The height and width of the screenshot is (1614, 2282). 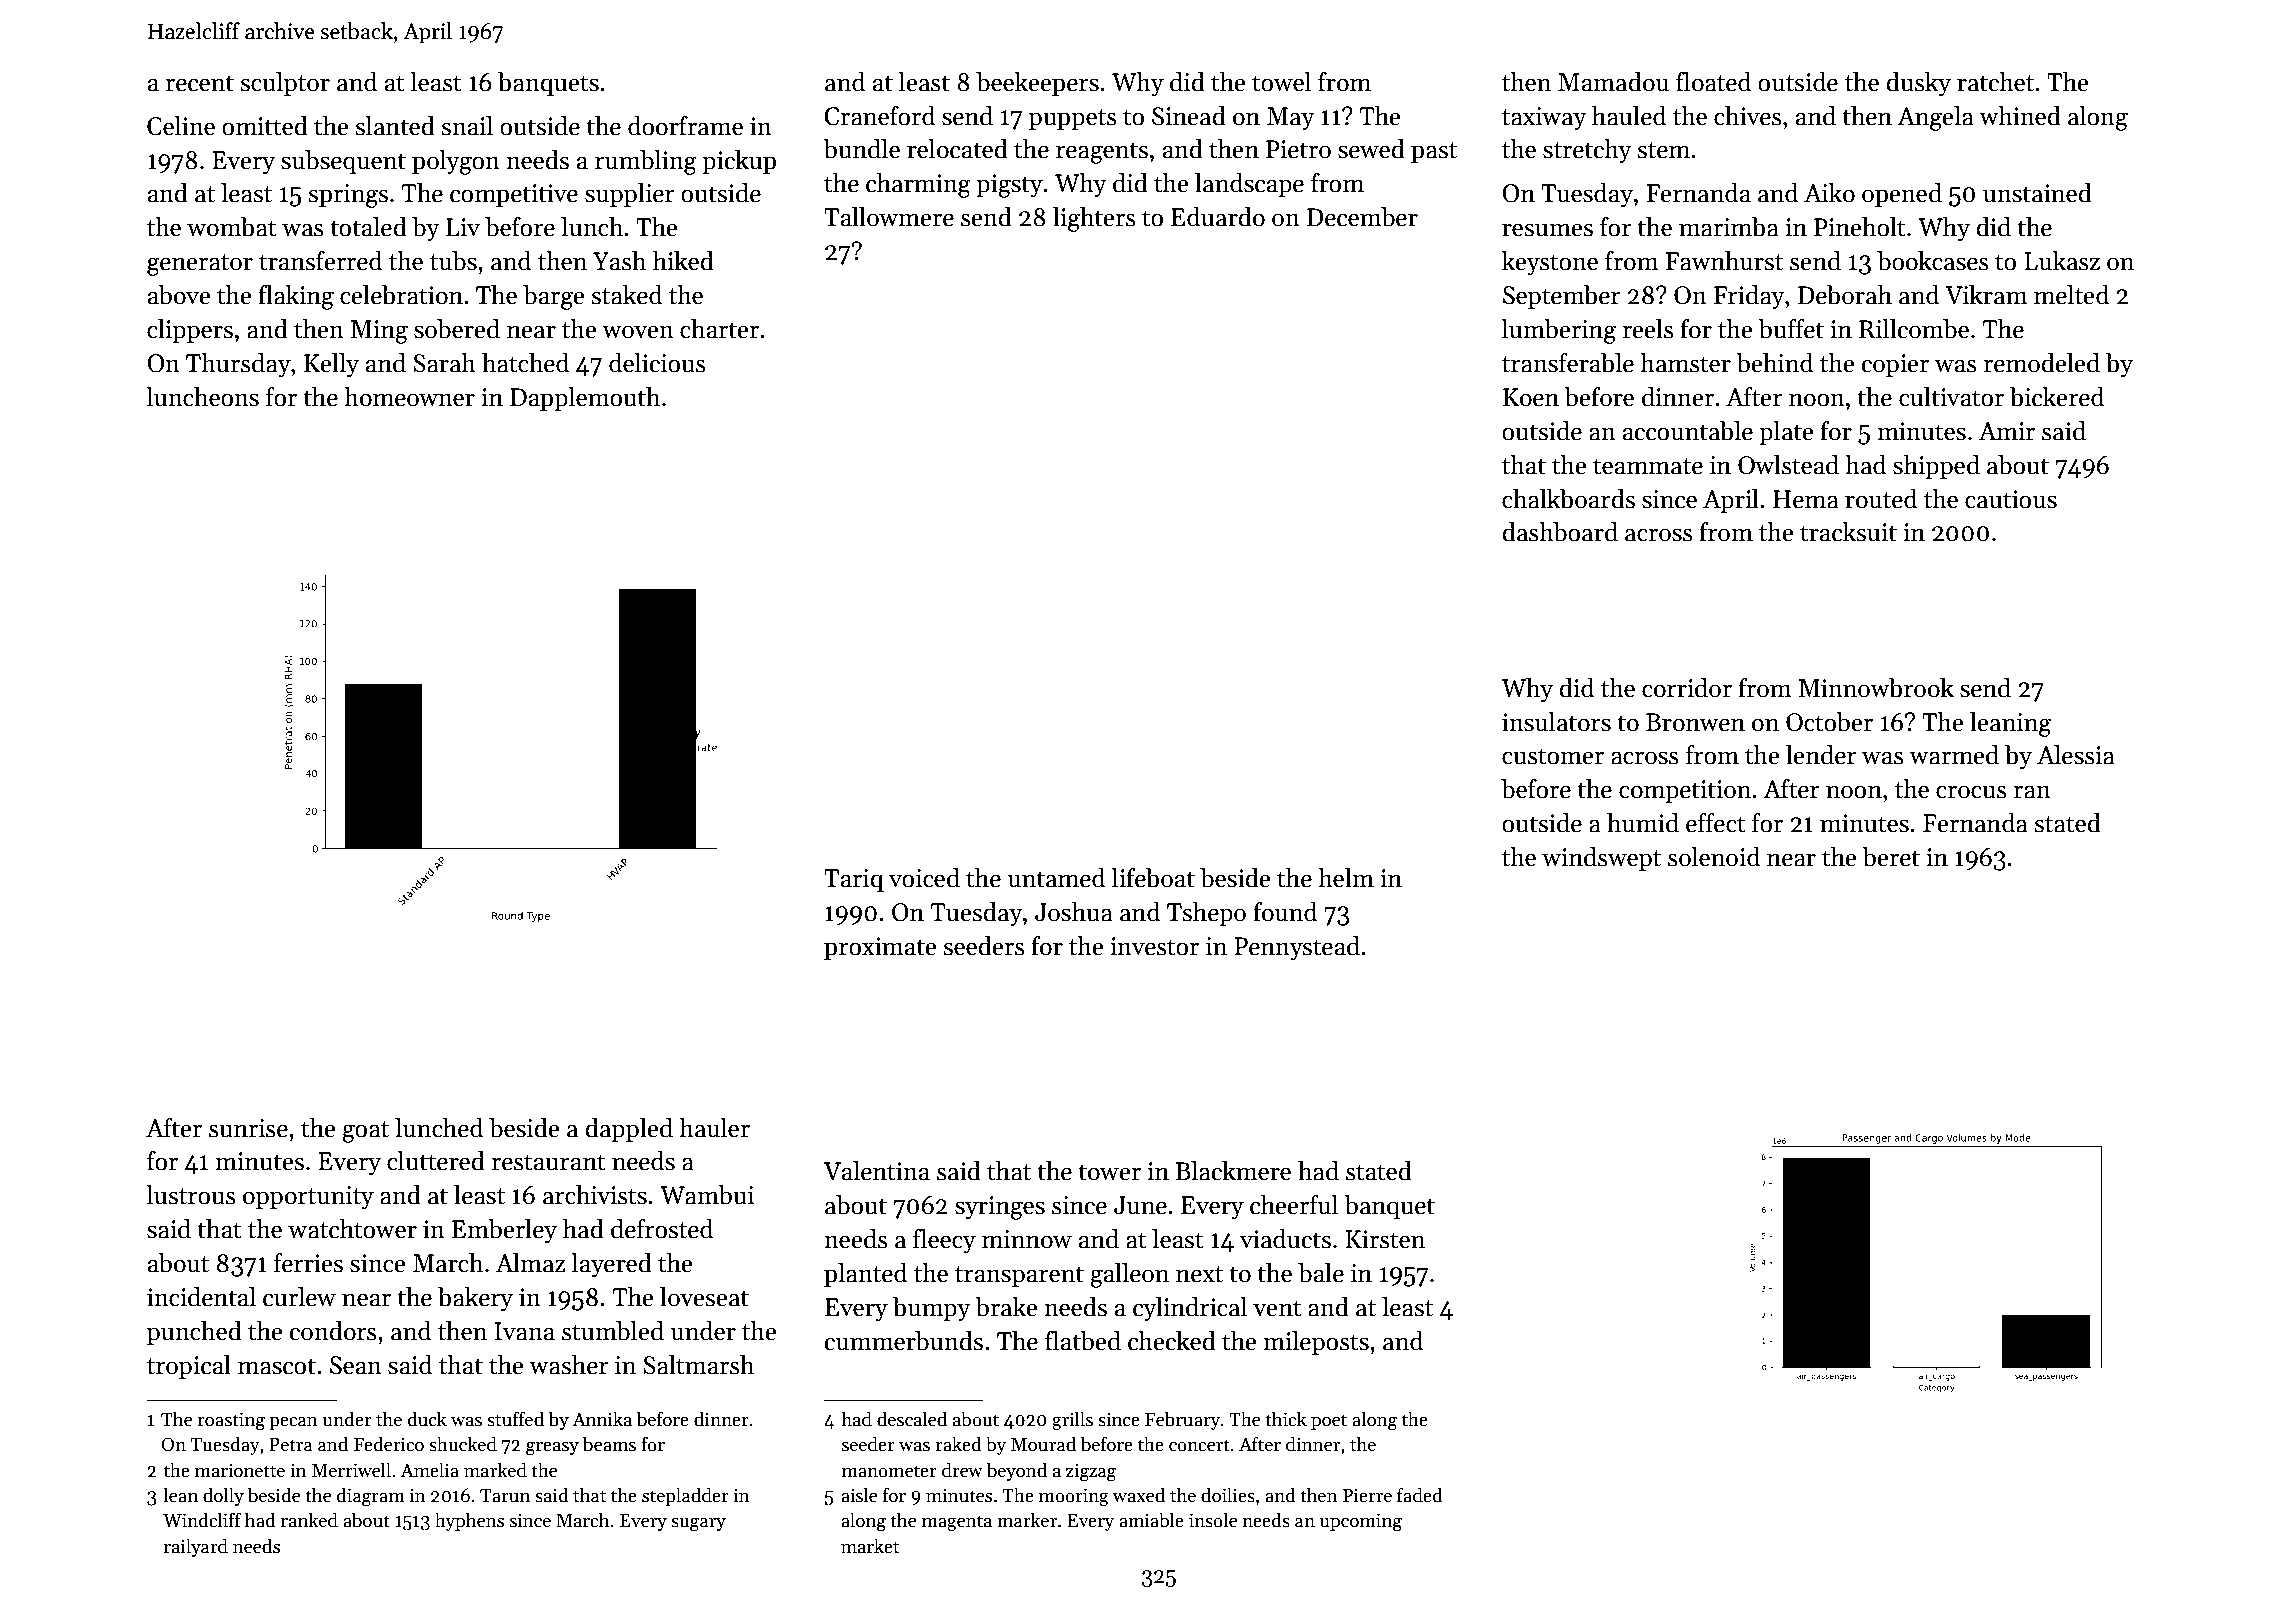 What do you see at coordinates (1613, 82) in the screenshot?
I see `Mamadou` at bounding box center [1613, 82].
